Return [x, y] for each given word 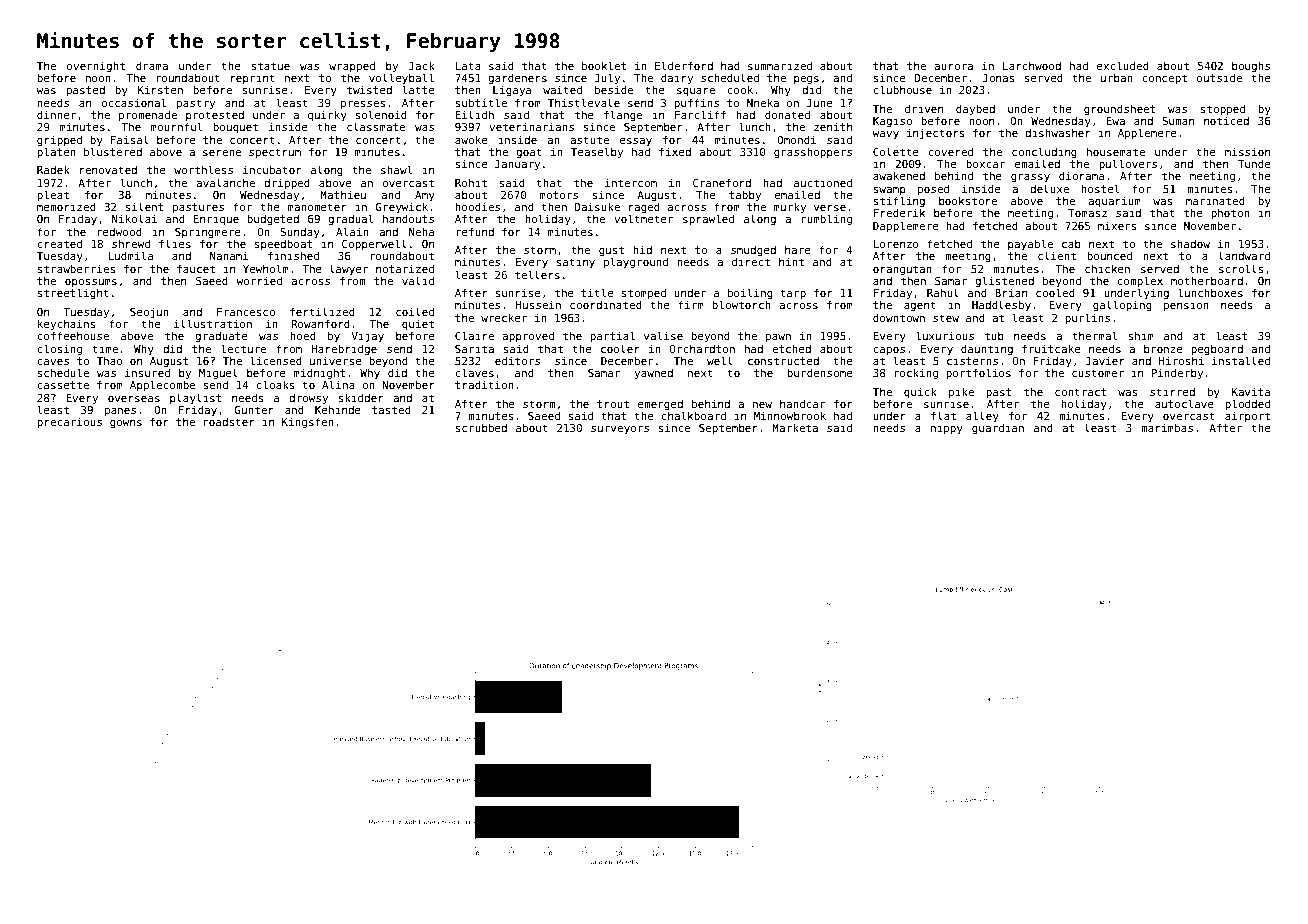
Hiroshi [1181, 360]
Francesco [246, 312]
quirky [327, 115]
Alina [338, 384]
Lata [468, 66]
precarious [69, 422]
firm [691, 304]
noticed [1226, 120]
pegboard [1217, 349]
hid [642, 249]
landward [1244, 255]
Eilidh [474, 114]
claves [474, 372]
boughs [1251, 66]
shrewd [131, 243]
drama [152, 65]
